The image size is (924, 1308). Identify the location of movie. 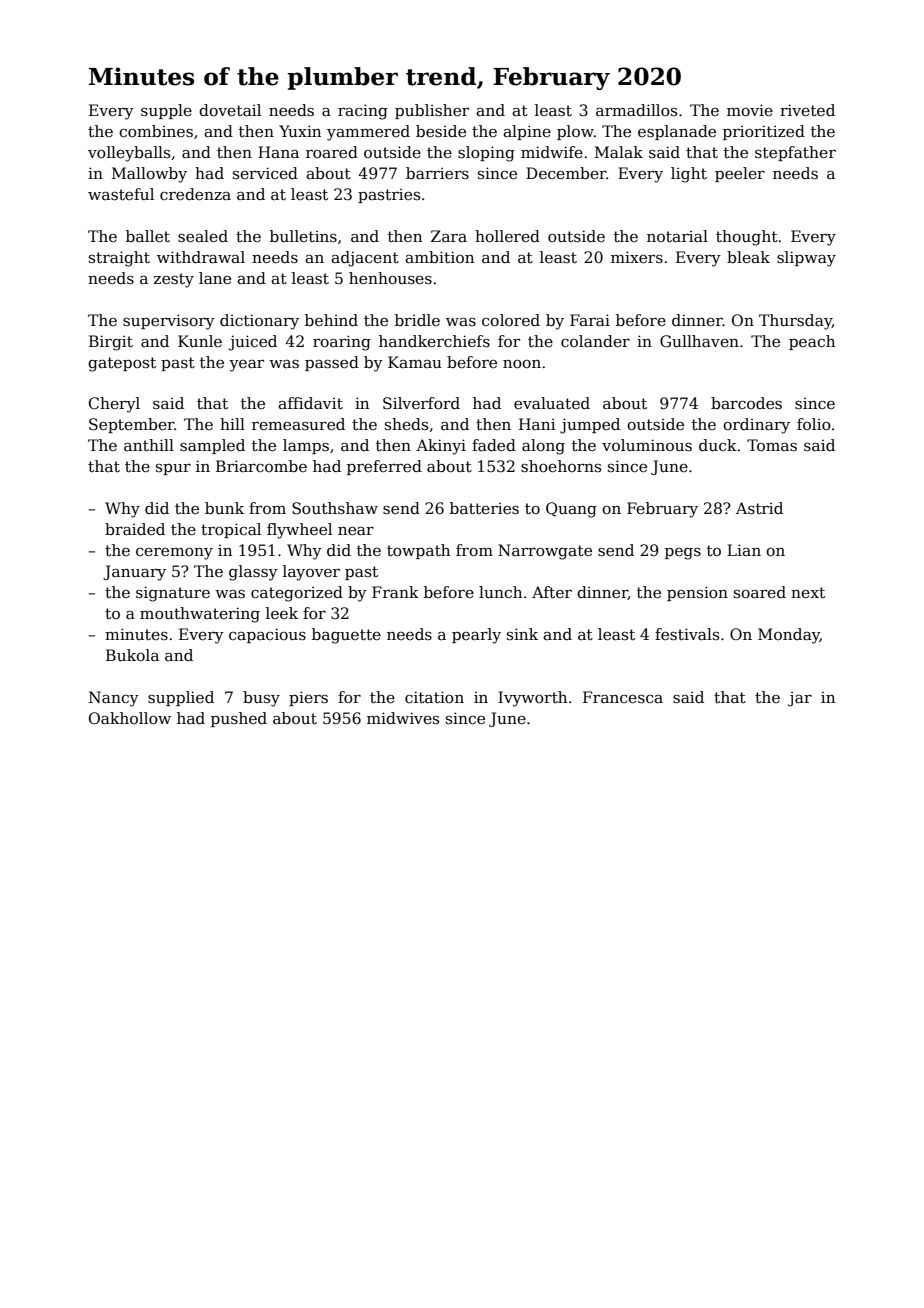
(750, 110).
